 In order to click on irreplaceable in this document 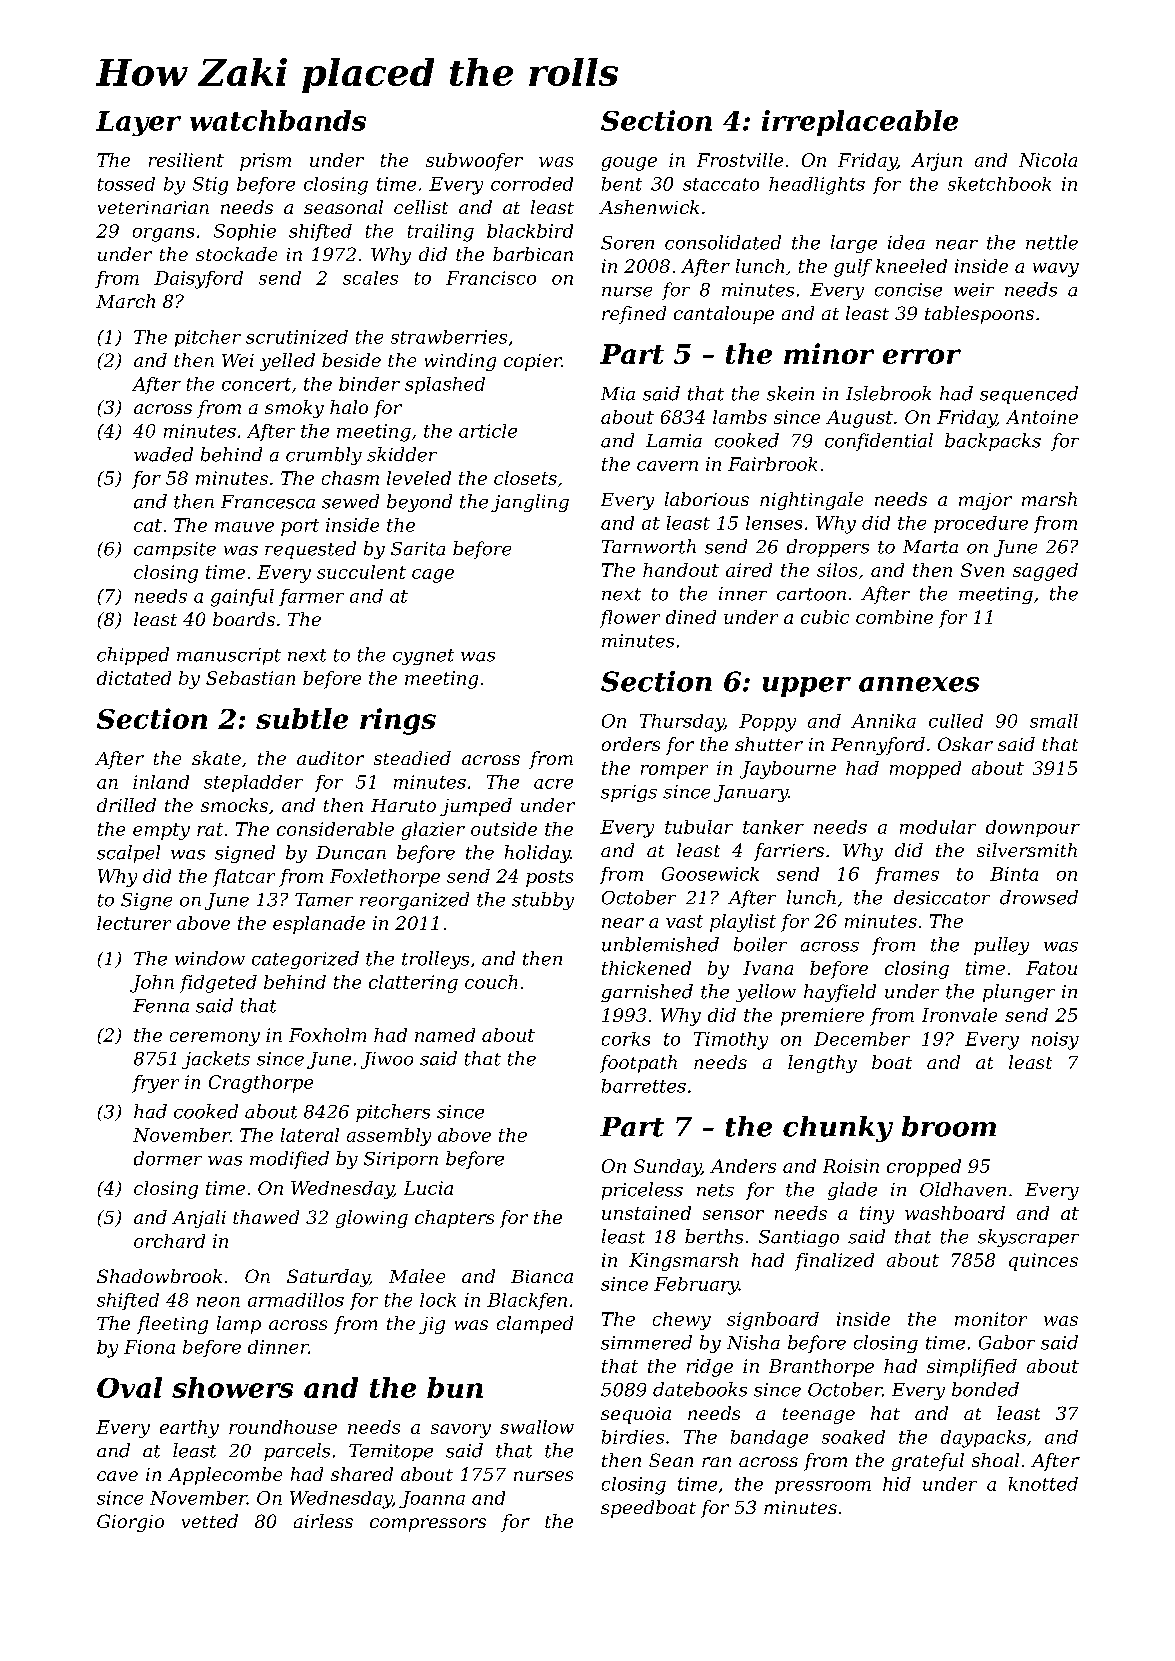, I will do `click(860, 123)`.
